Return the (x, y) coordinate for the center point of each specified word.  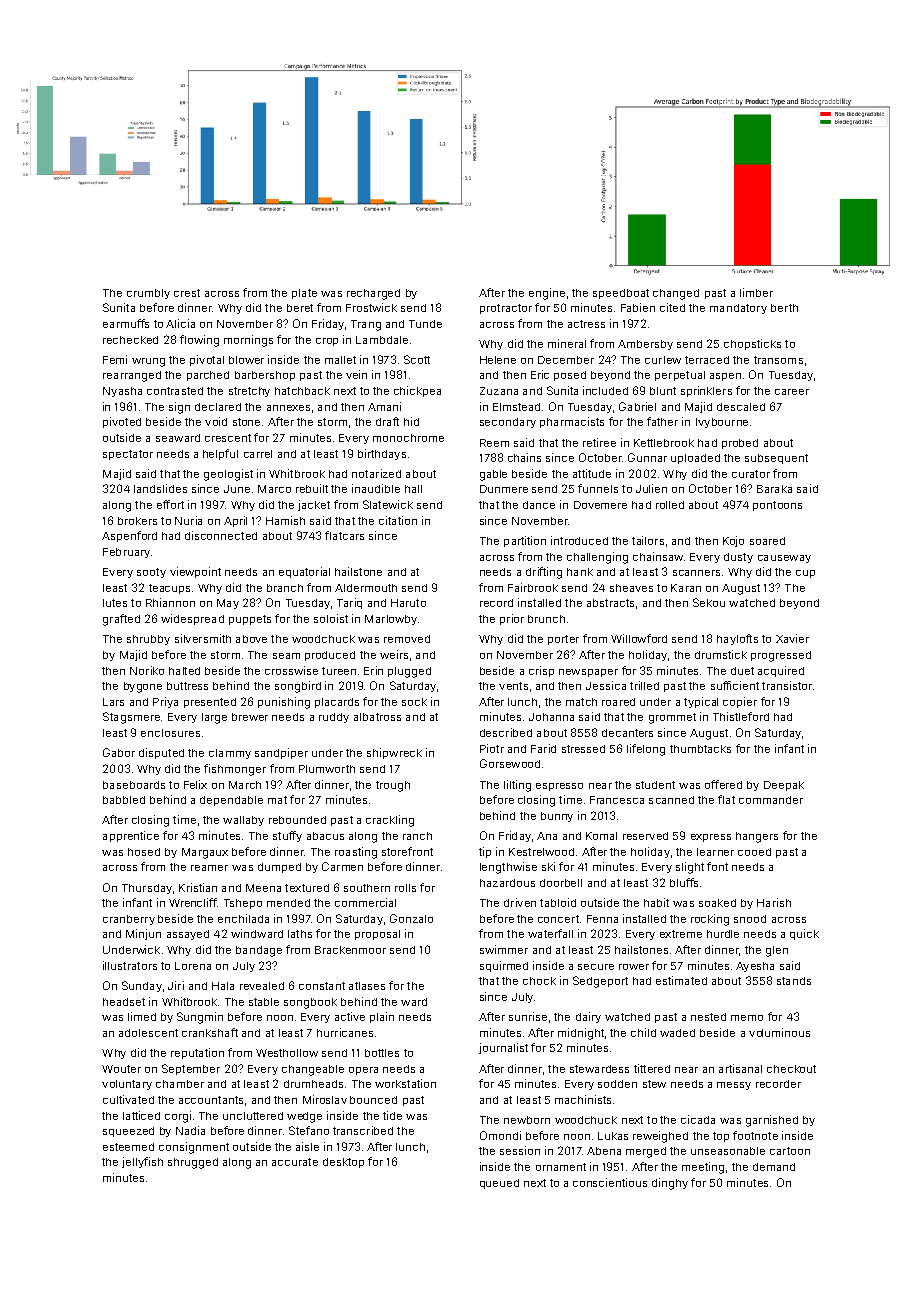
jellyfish (142, 1162)
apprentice (131, 836)
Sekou (709, 602)
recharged (373, 294)
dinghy (670, 1184)
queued (499, 1184)
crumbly (148, 294)
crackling (390, 821)
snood (750, 919)
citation (398, 520)
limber (756, 292)
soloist (331, 618)
